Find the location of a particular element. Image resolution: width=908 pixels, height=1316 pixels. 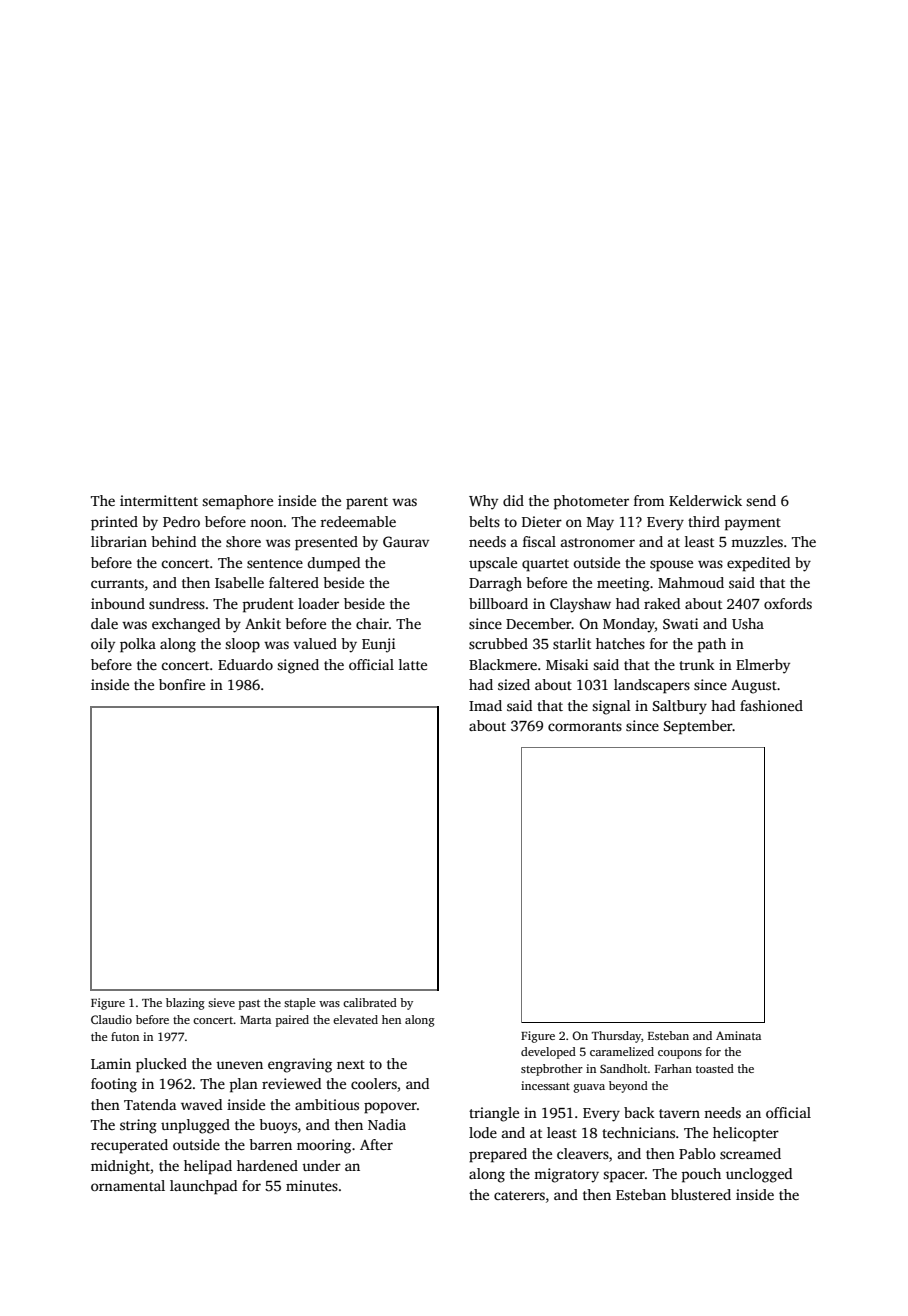

Swati is located at coordinates (681, 623).
